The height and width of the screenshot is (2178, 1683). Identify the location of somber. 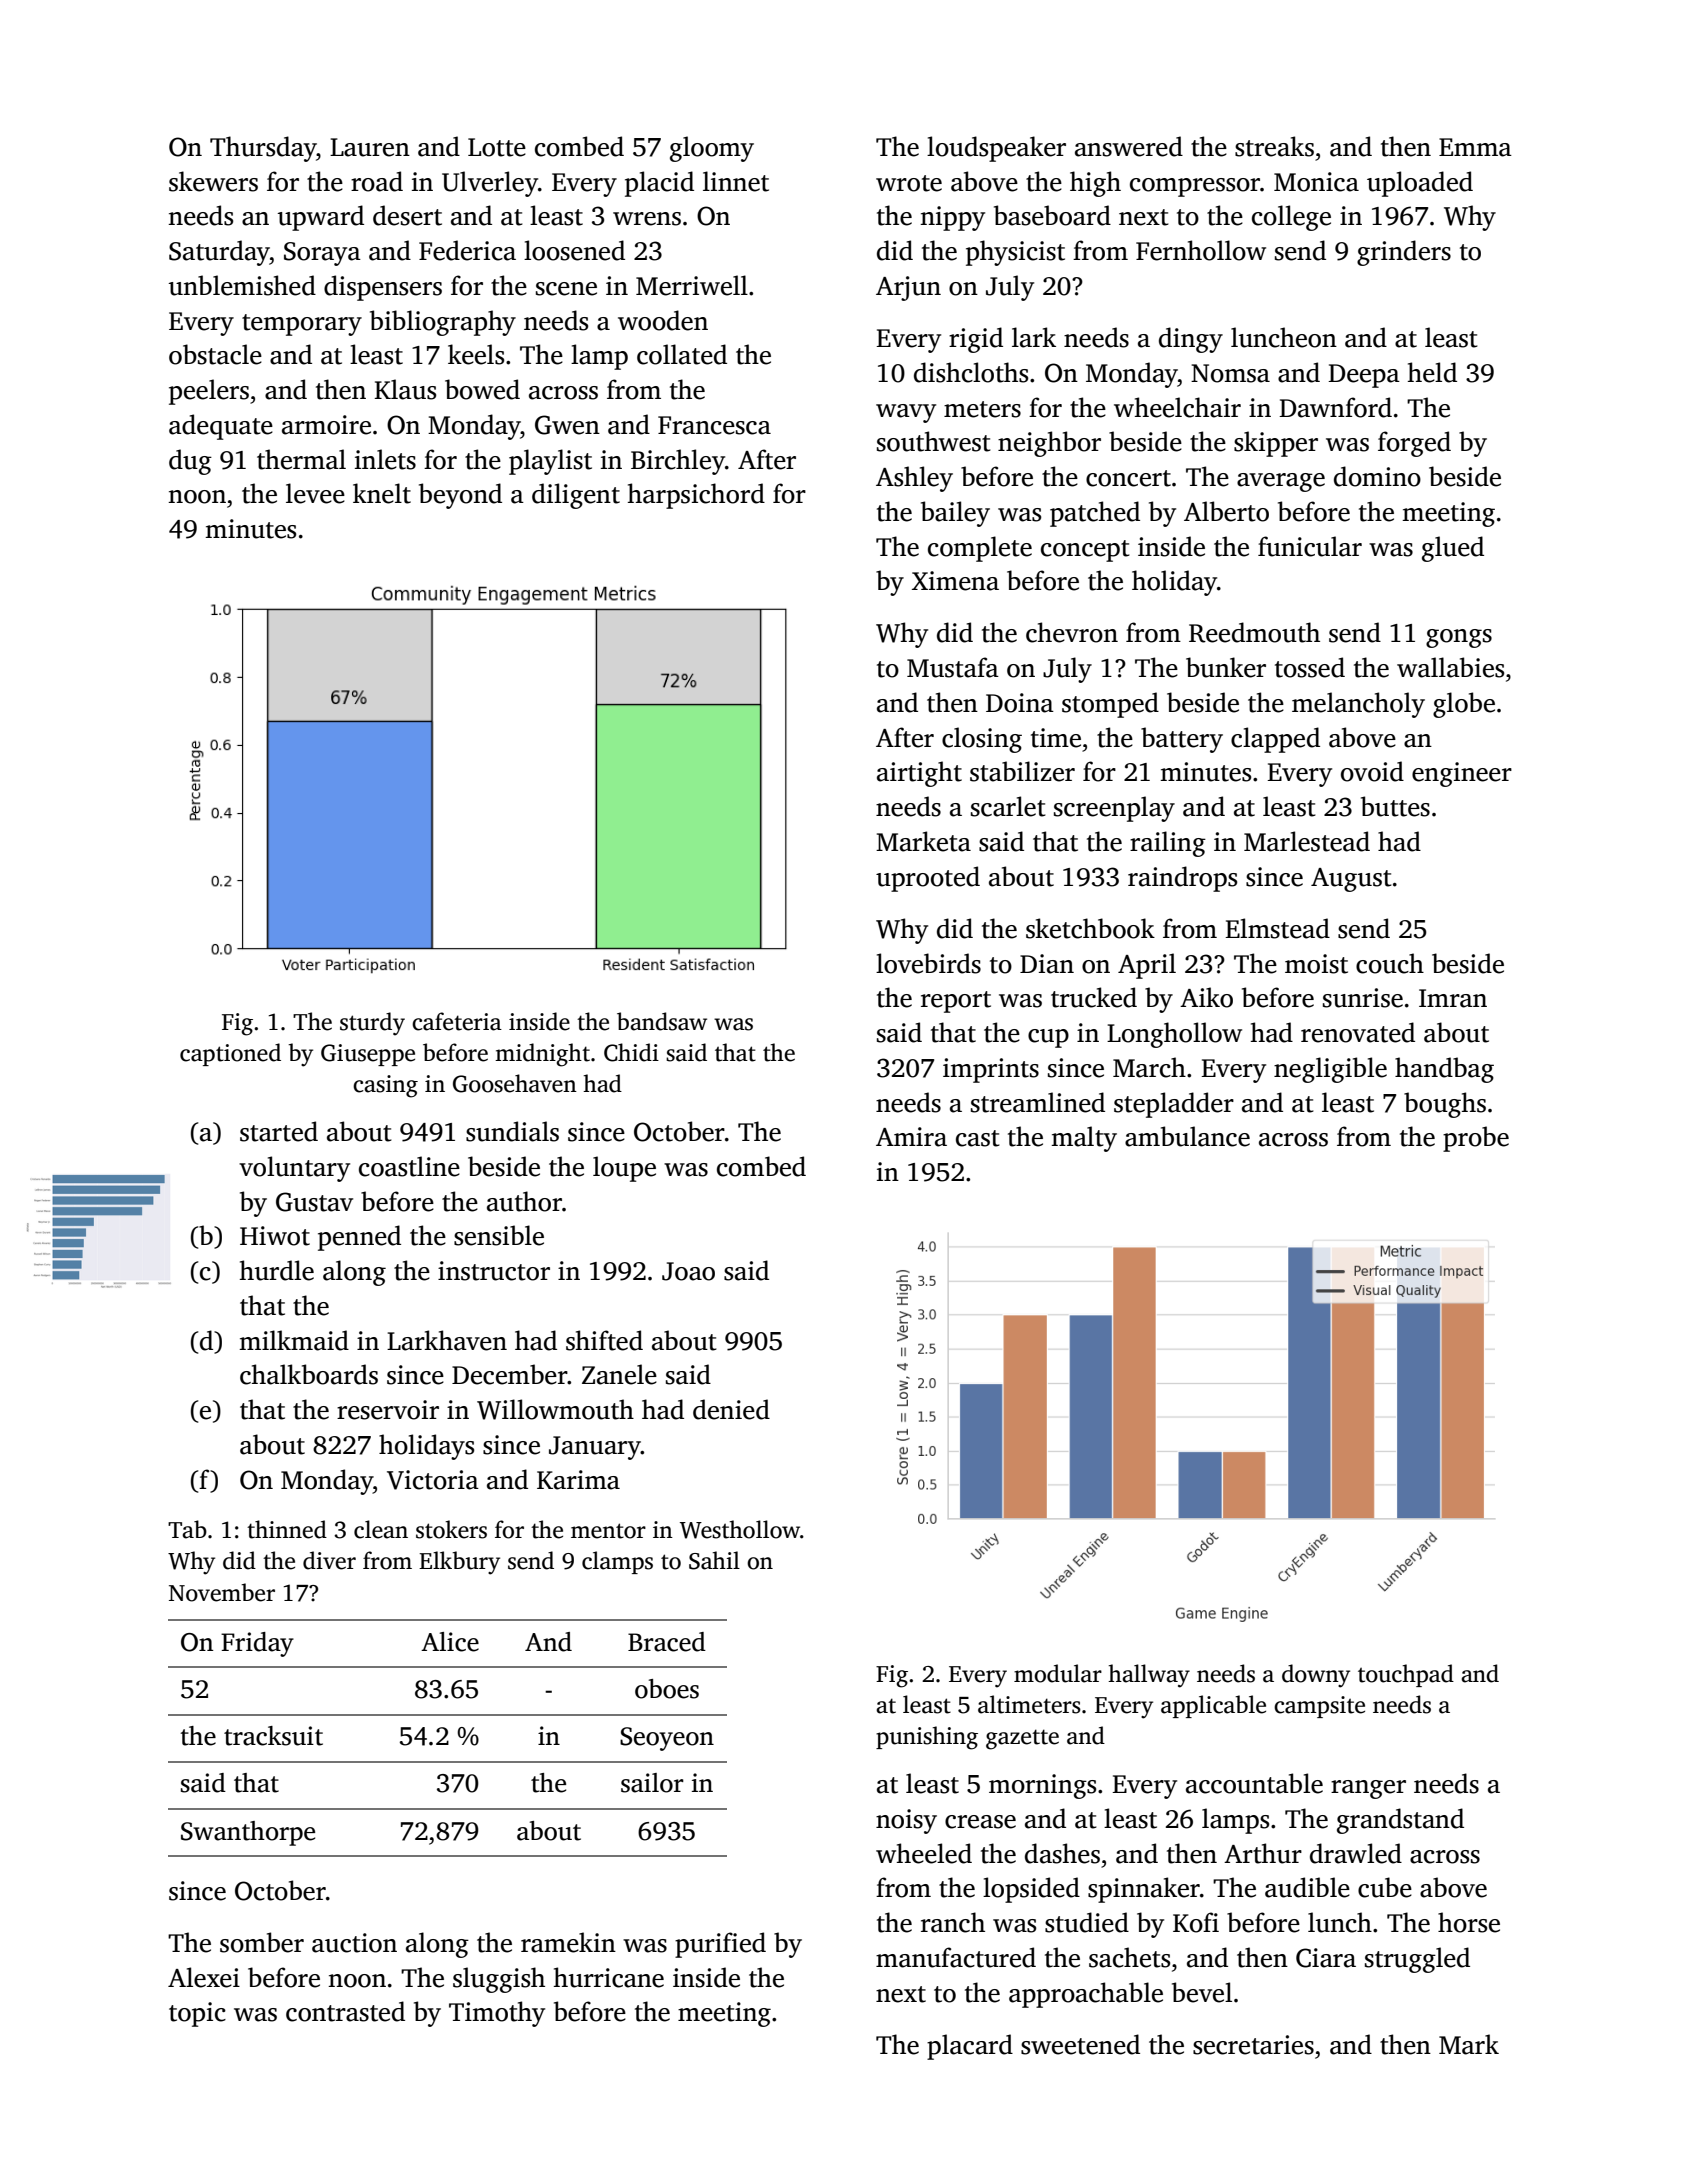
(262, 1942).
